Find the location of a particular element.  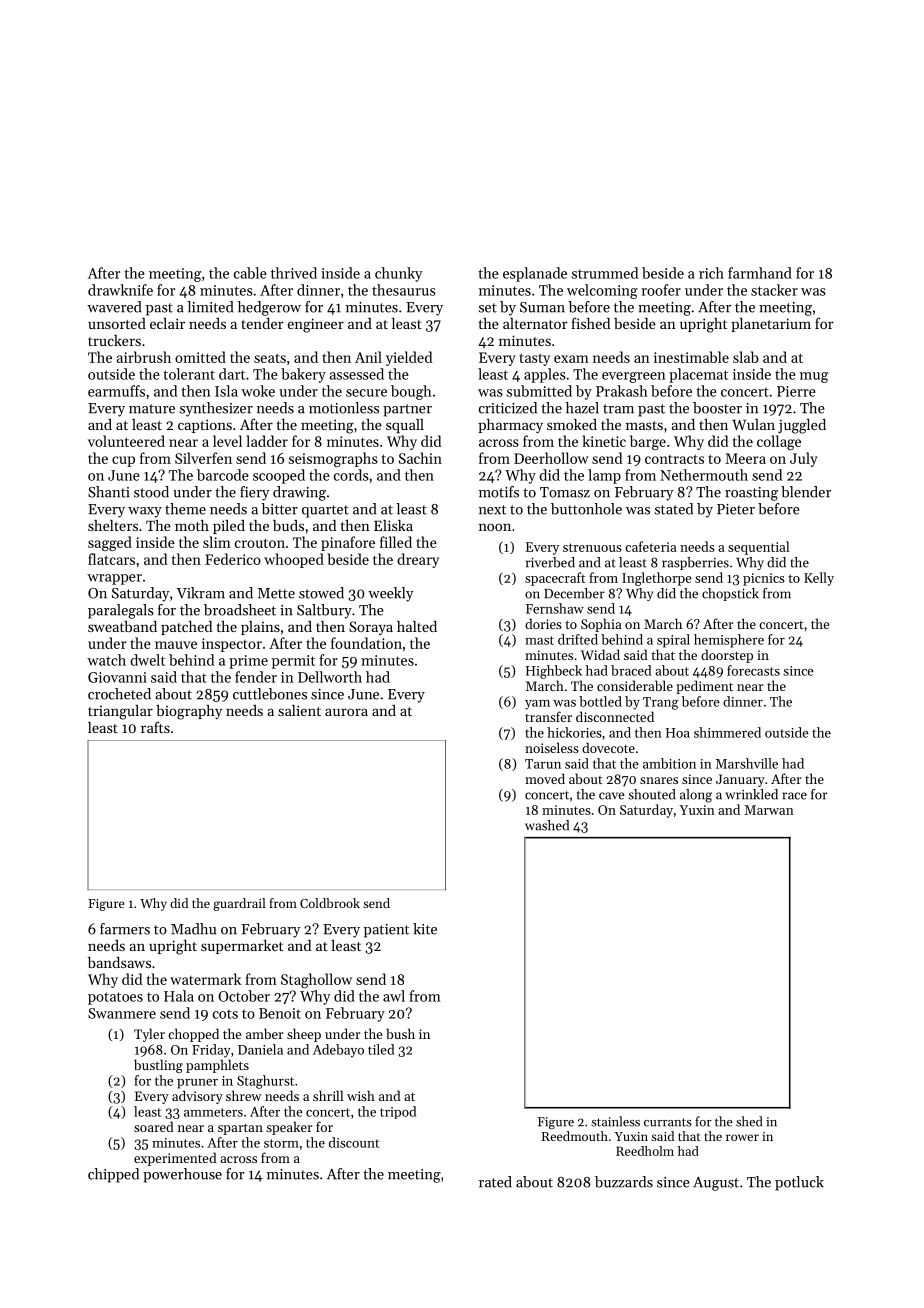

kite is located at coordinates (425, 929).
